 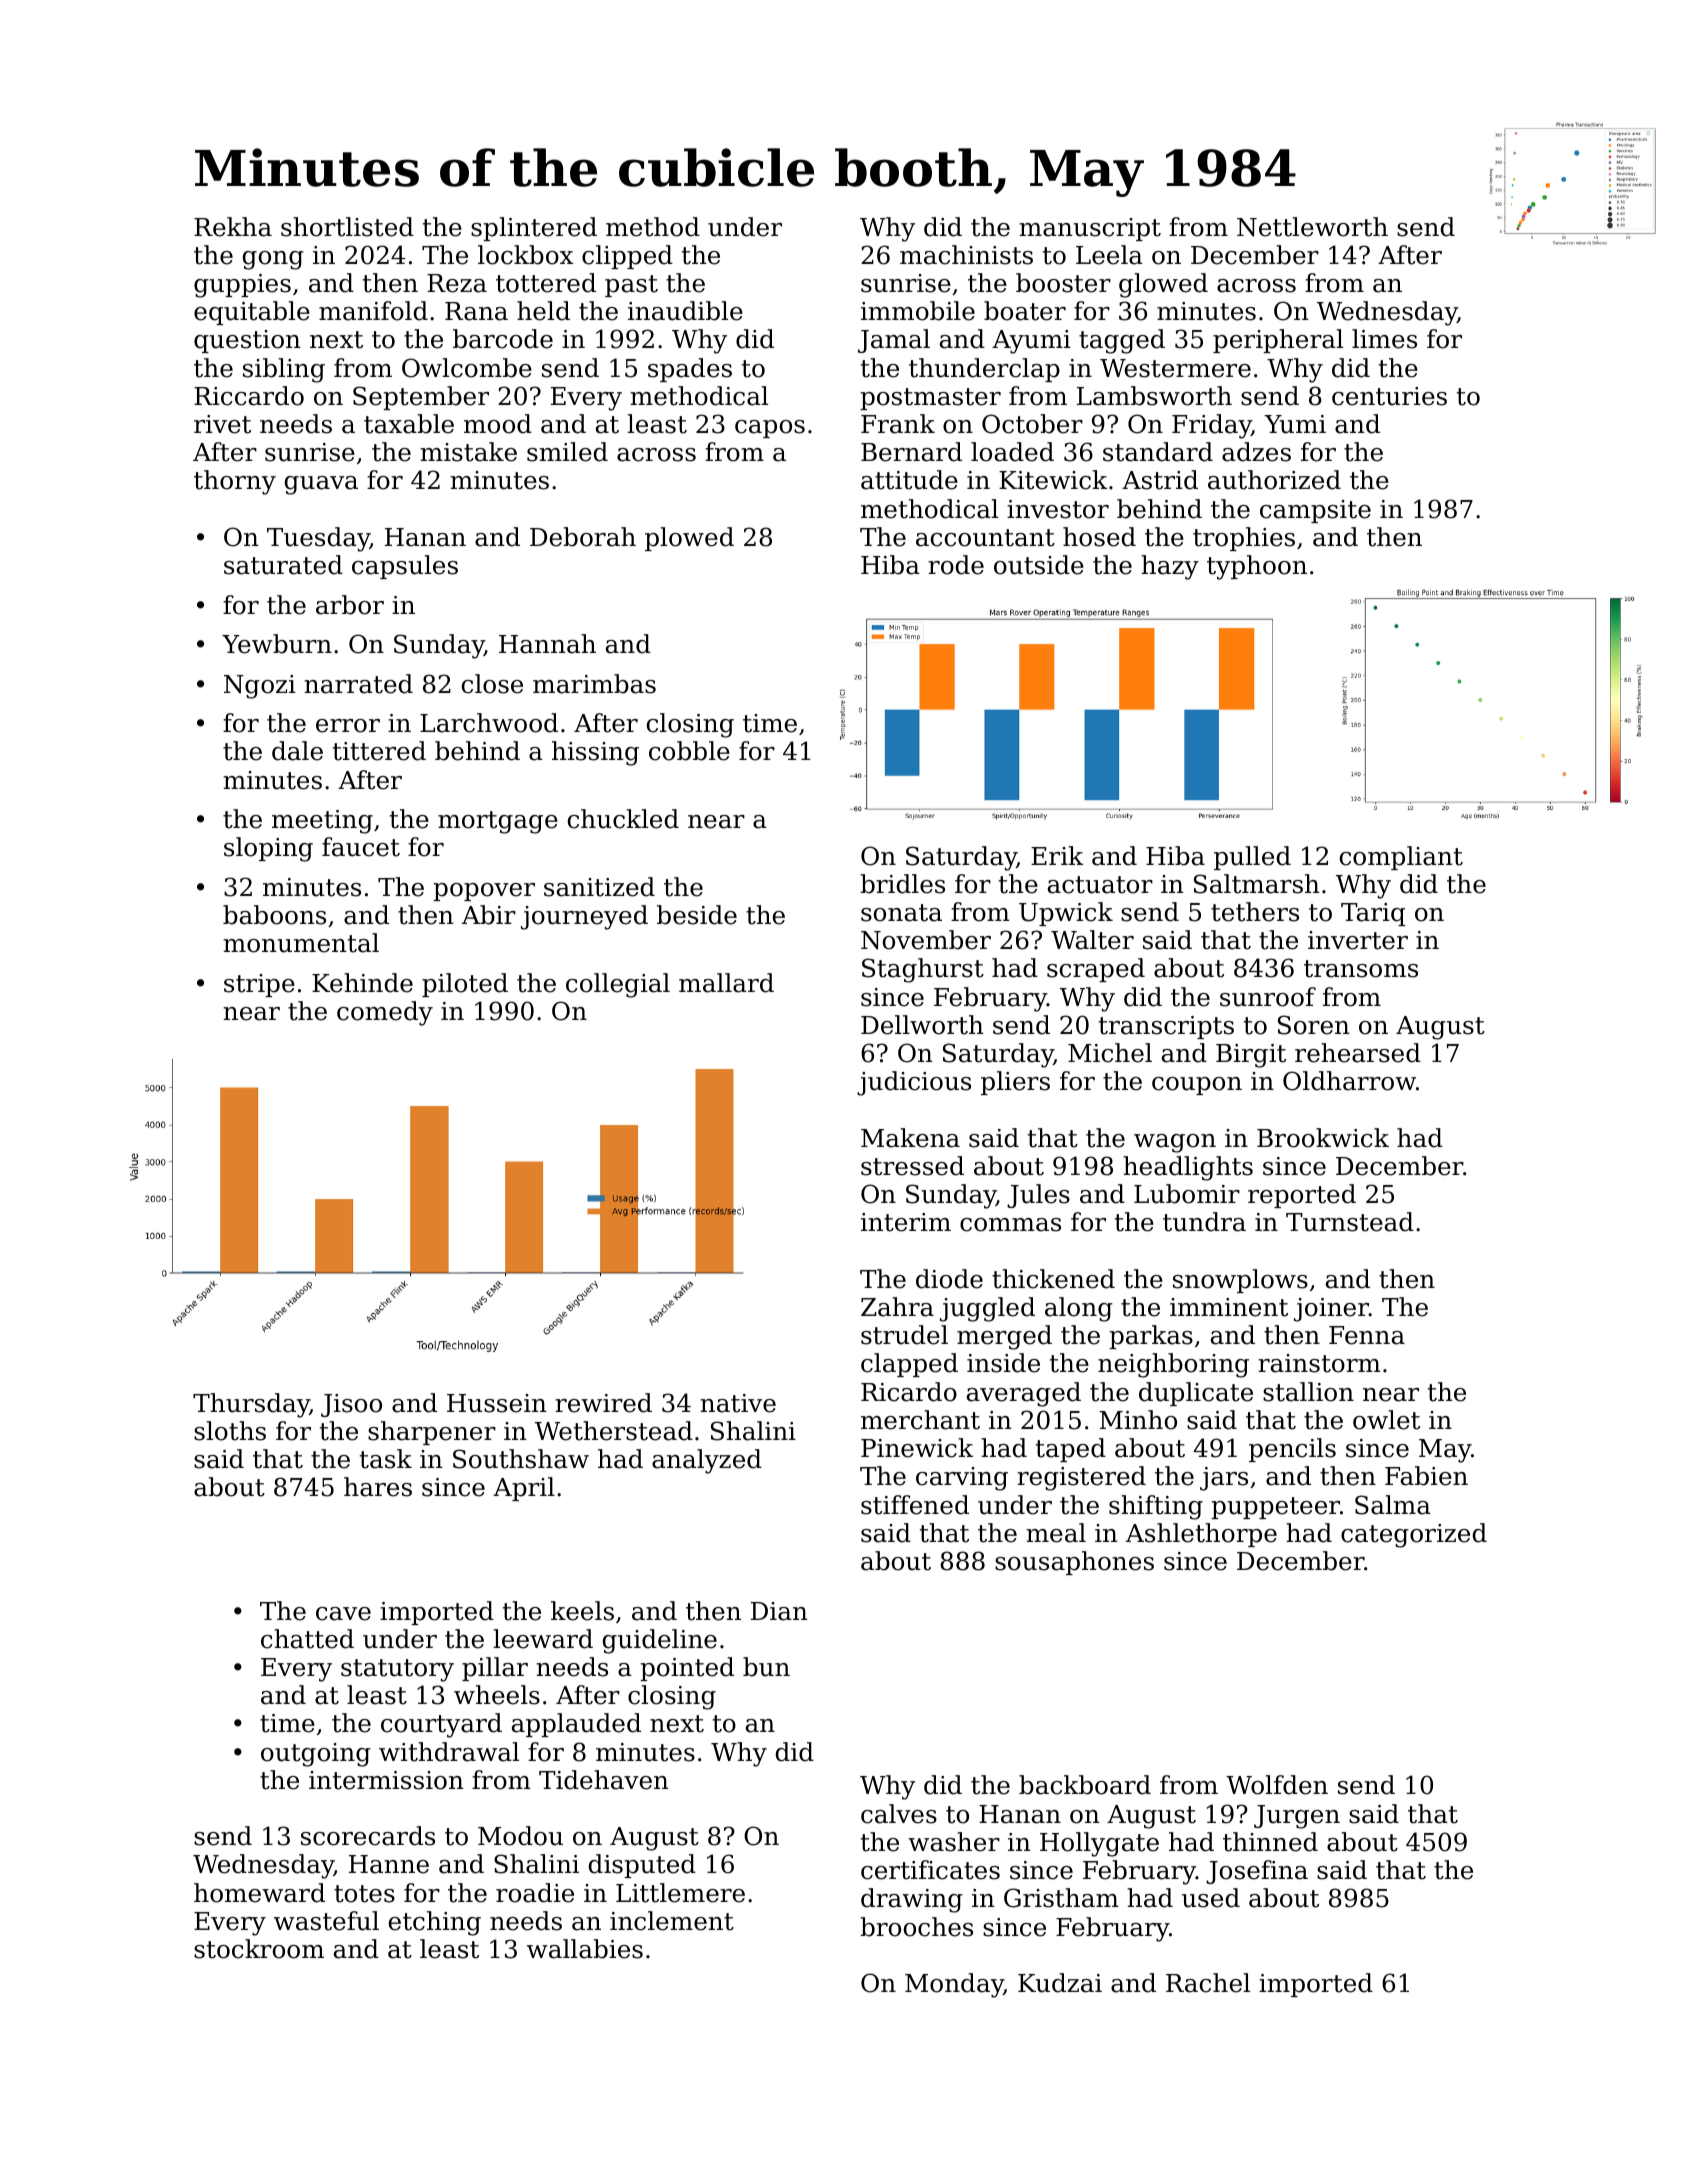 What do you see at coordinates (1090, 229) in the page?
I see `manuscript` at bounding box center [1090, 229].
